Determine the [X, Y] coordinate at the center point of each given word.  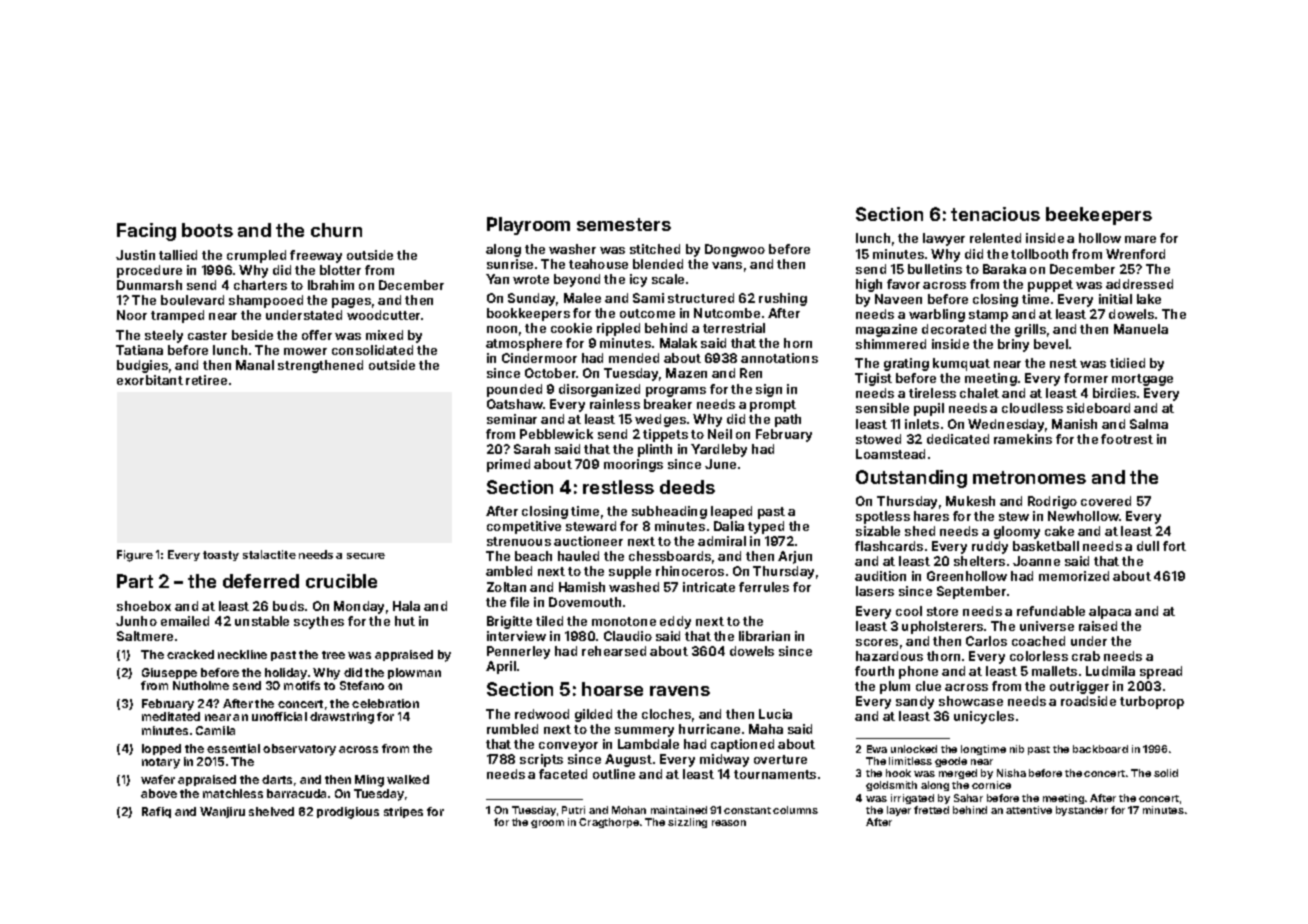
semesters [624, 224]
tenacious [995, 214]
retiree [206, 380]
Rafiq [156, 812]
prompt [773, 406]
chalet [979, 393]
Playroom [528, 226]
